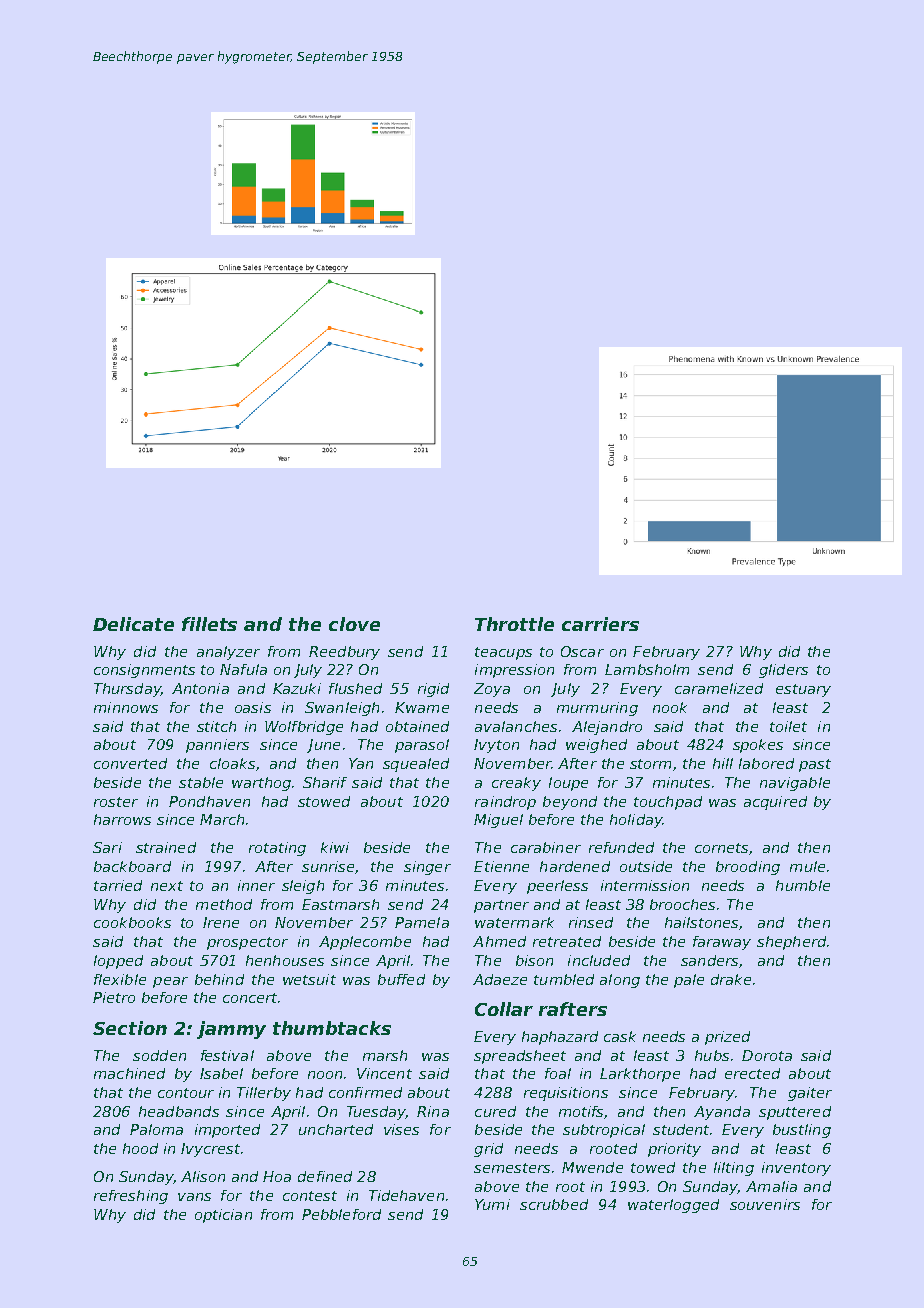 This screenshot has width=924, height=1308. I want to click on brooches, so click(682, 904).
